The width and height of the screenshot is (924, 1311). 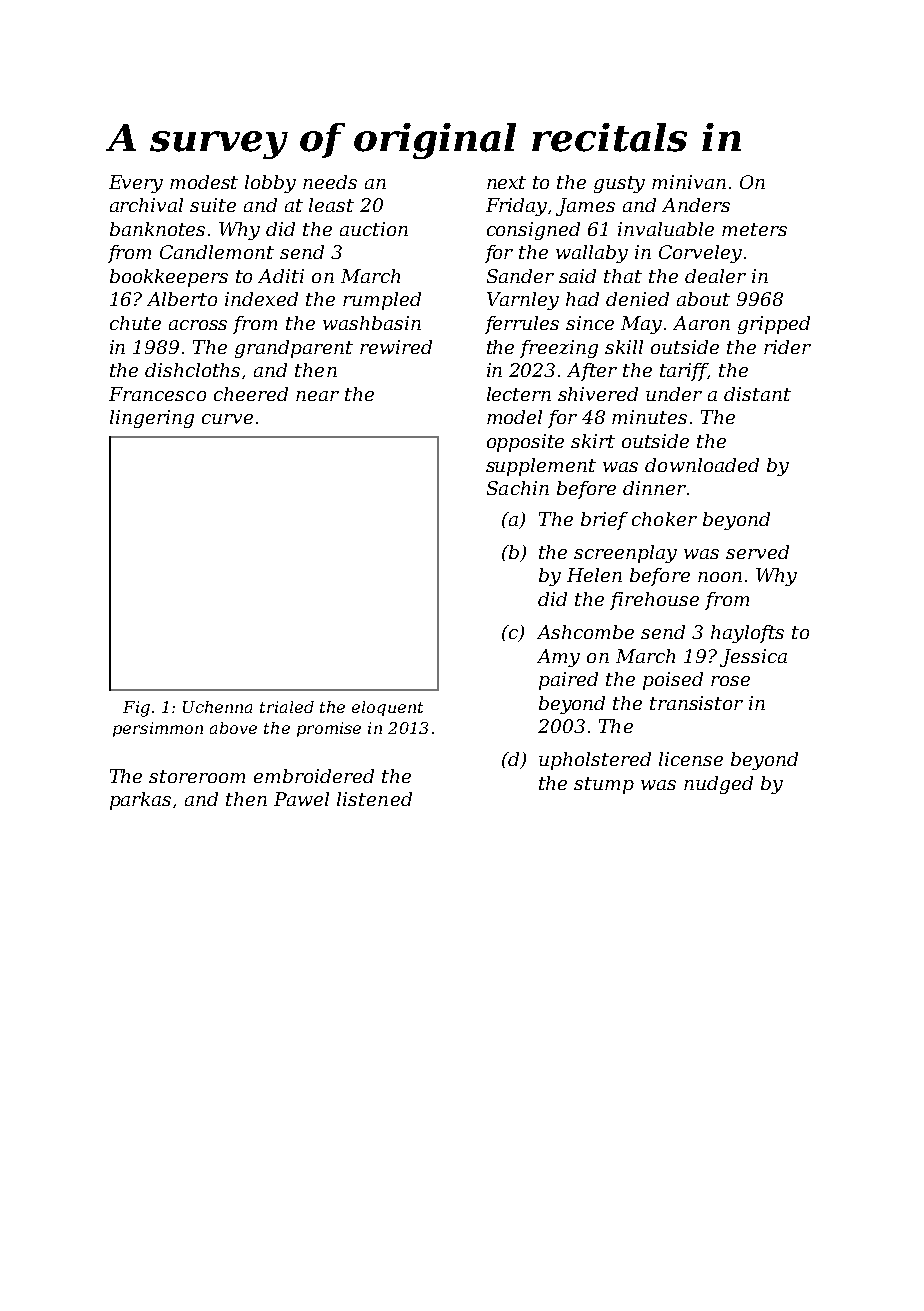 What do you see at coordinates (624, 347) in the screenshot?
I see `skill` at bounding box center [624, 347].
